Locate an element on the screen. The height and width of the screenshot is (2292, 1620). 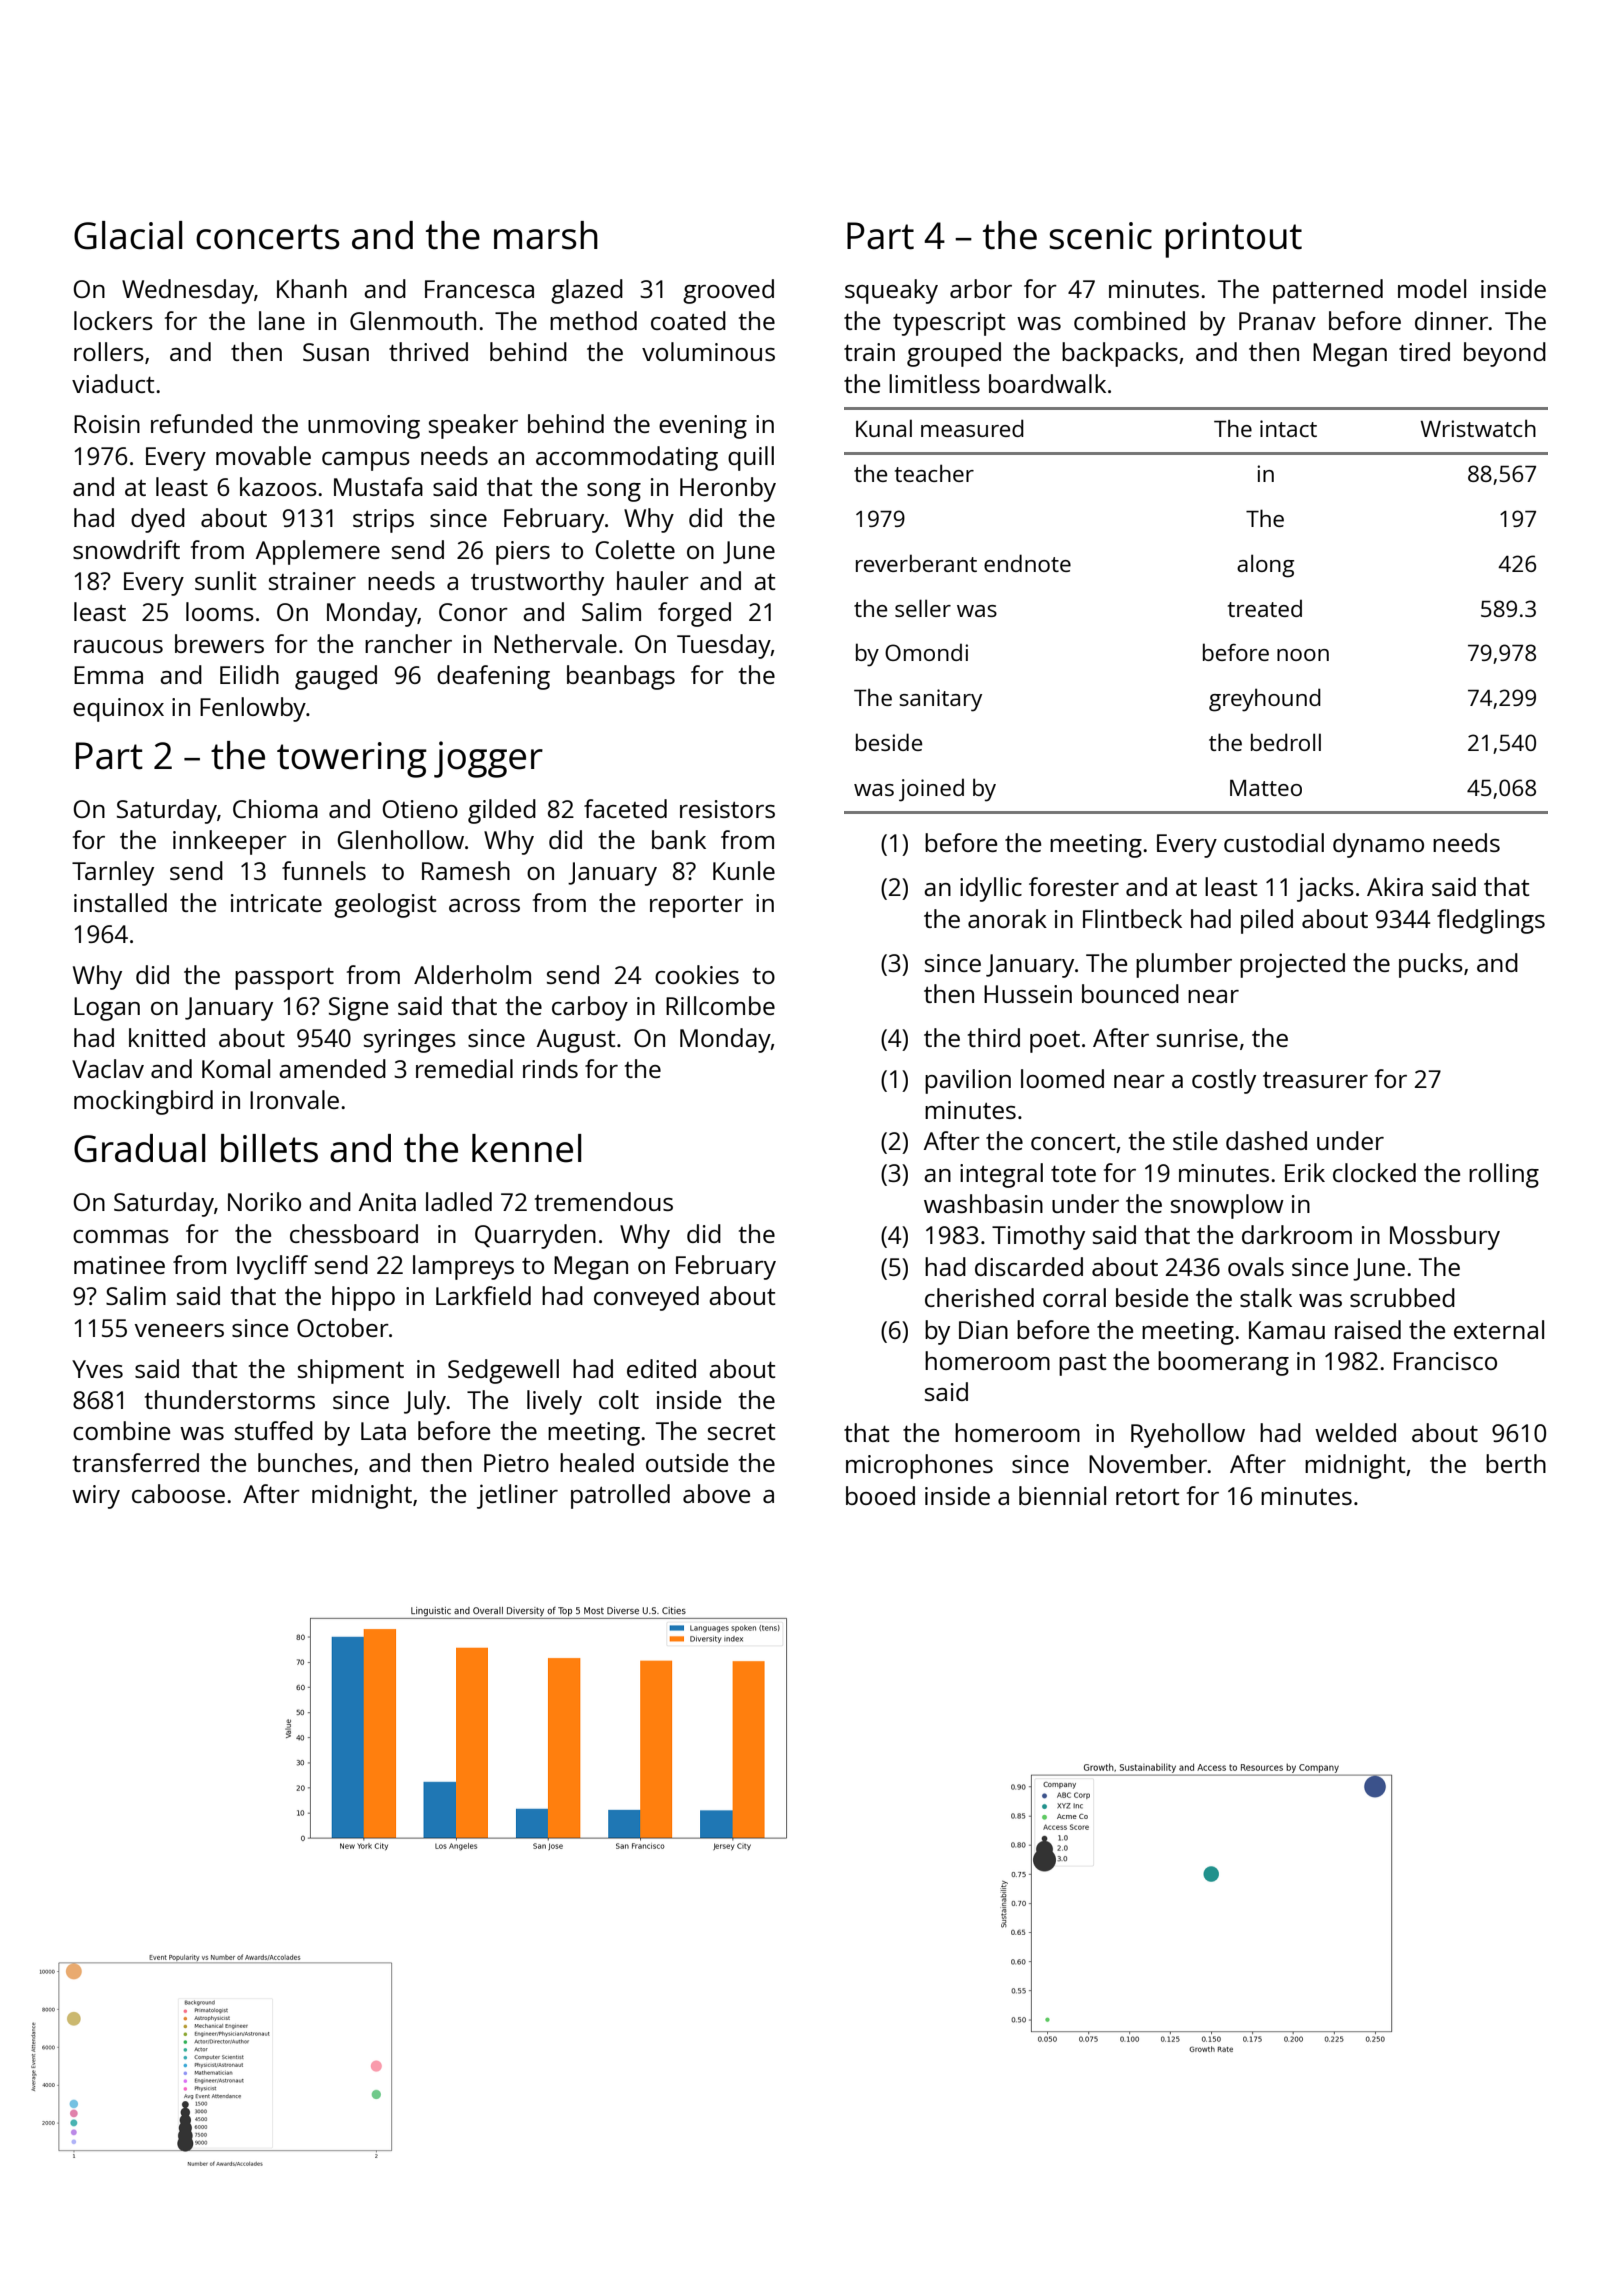
gauged is located at coordinates (336, 677).
